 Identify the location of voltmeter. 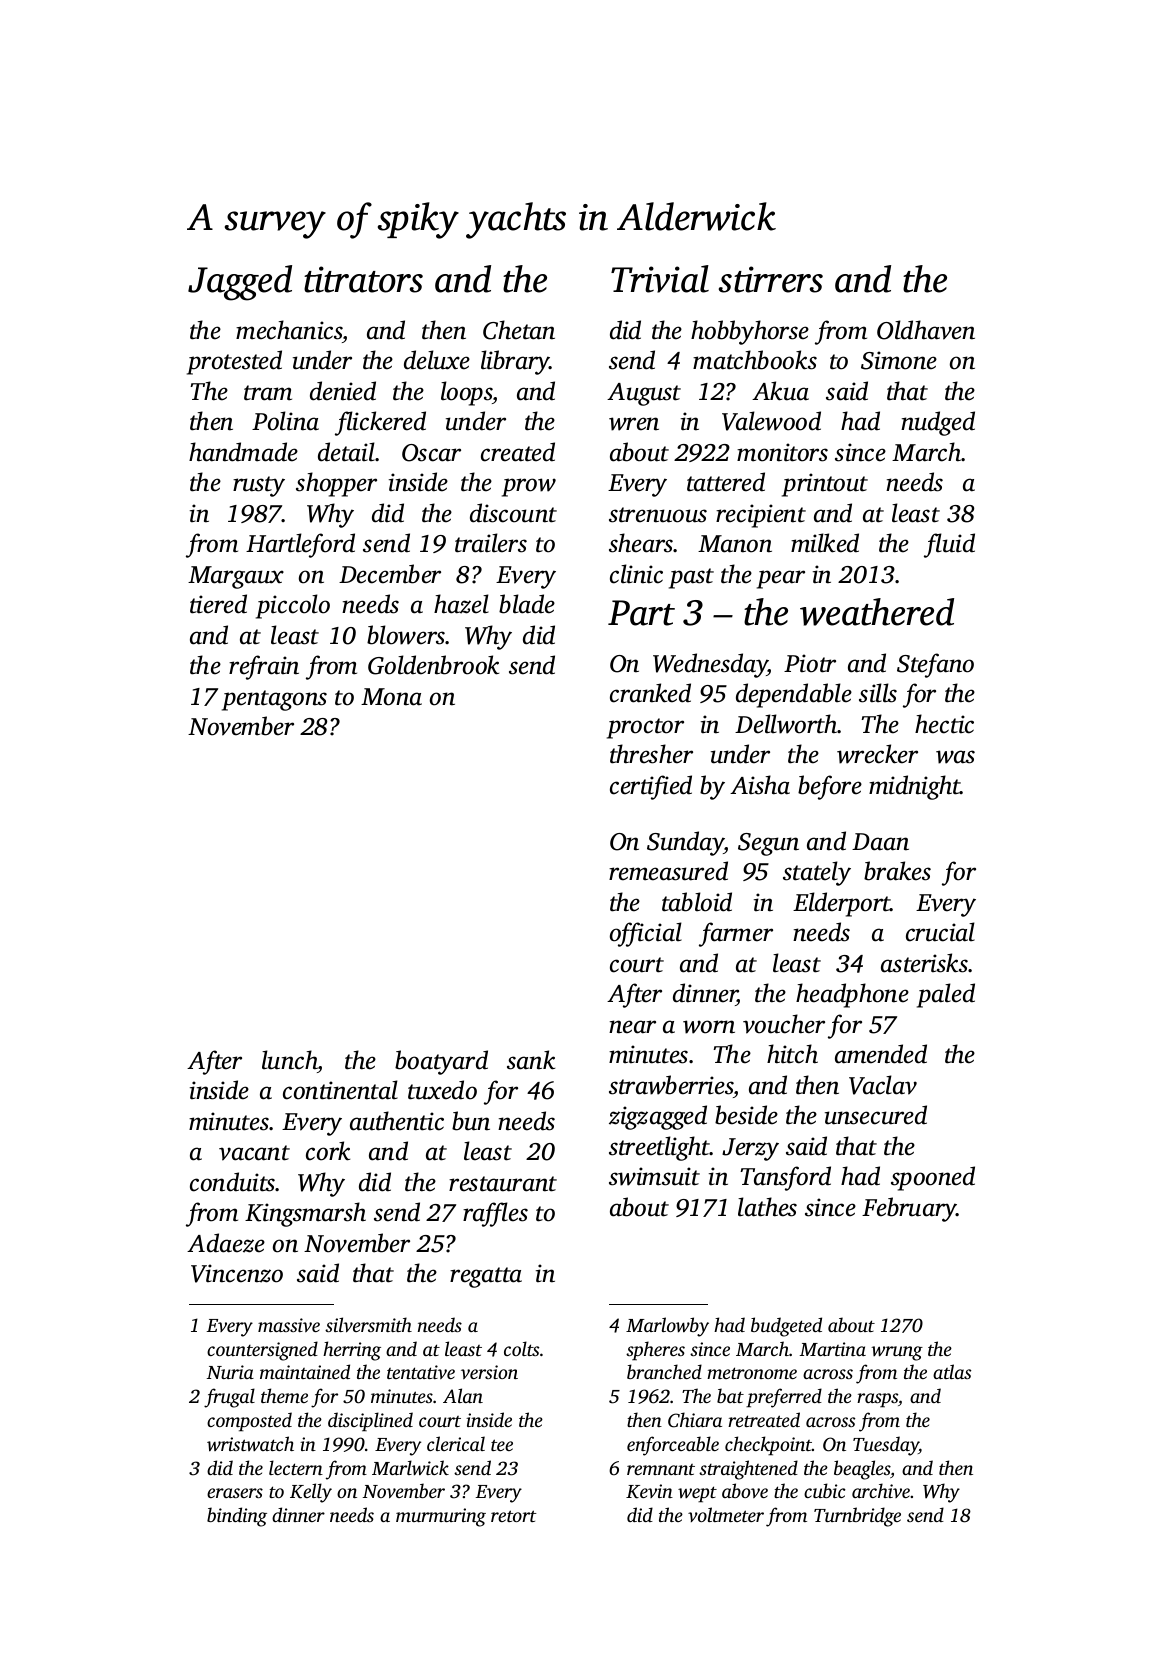
(726, 1514).
